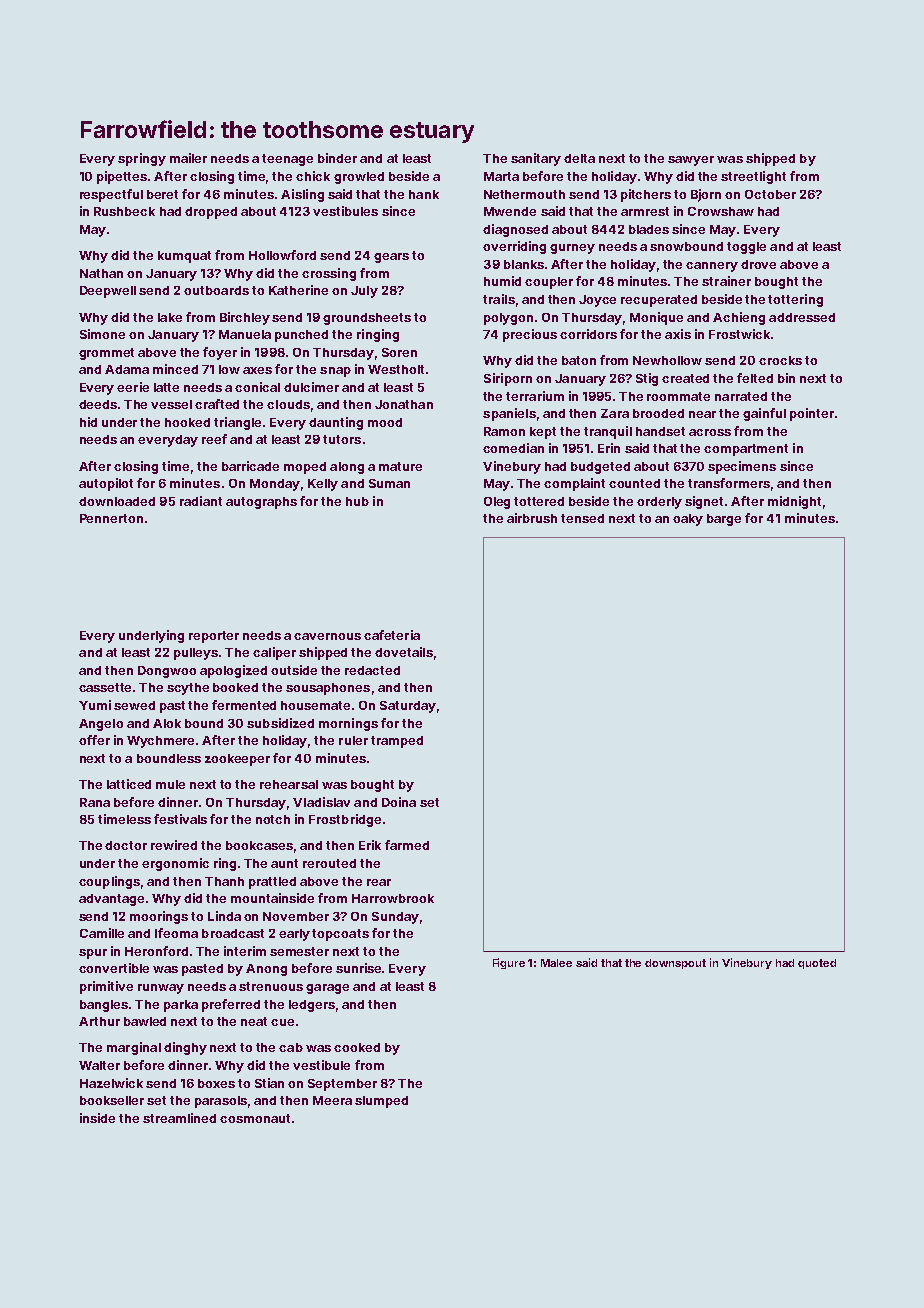  What do you see at coordinates (112, 1100) in the document?
I see `bookseller` at bounding box center [112, 1100].
